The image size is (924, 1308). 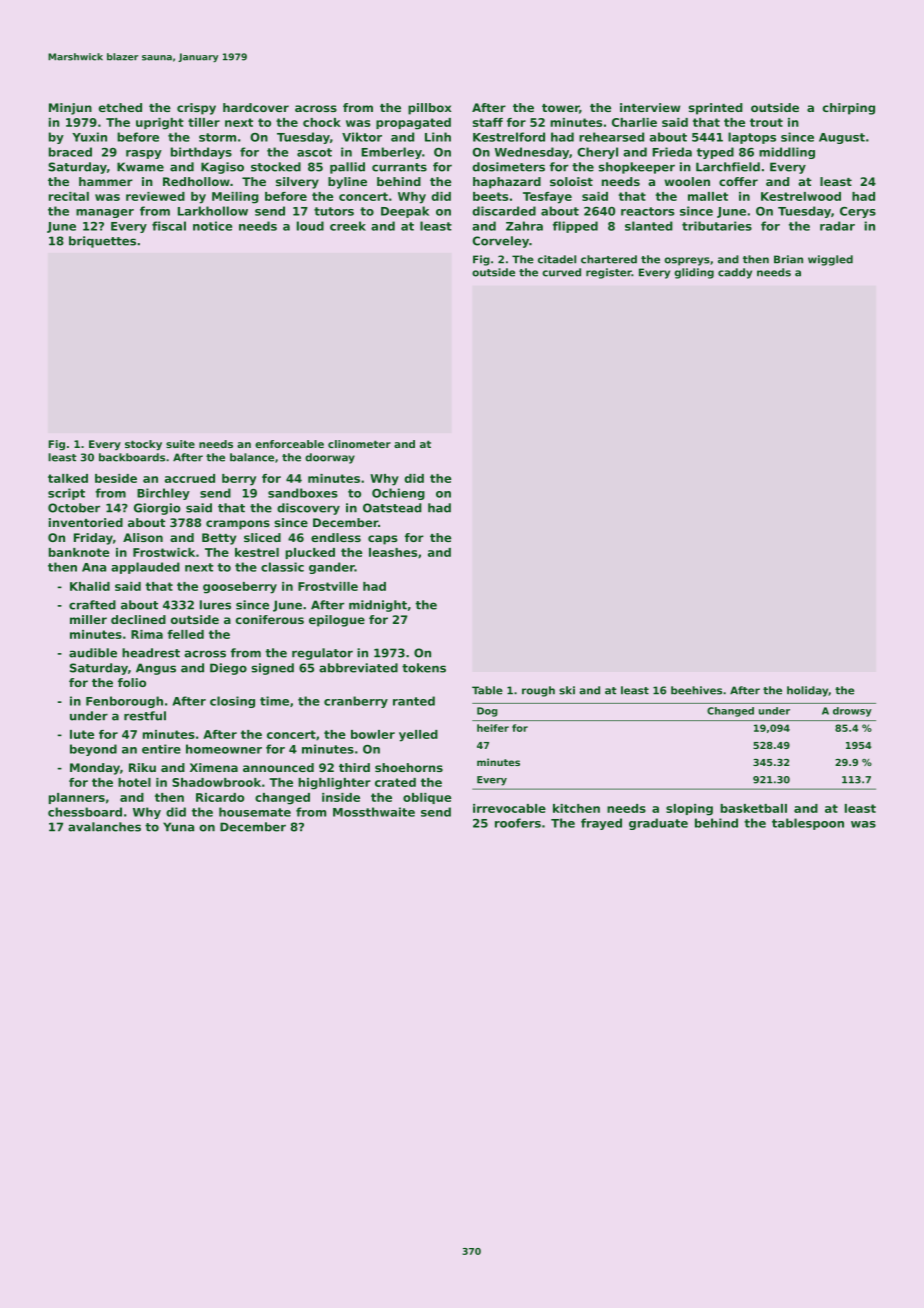 I want to click on etched, so click(x=120, y=107).
